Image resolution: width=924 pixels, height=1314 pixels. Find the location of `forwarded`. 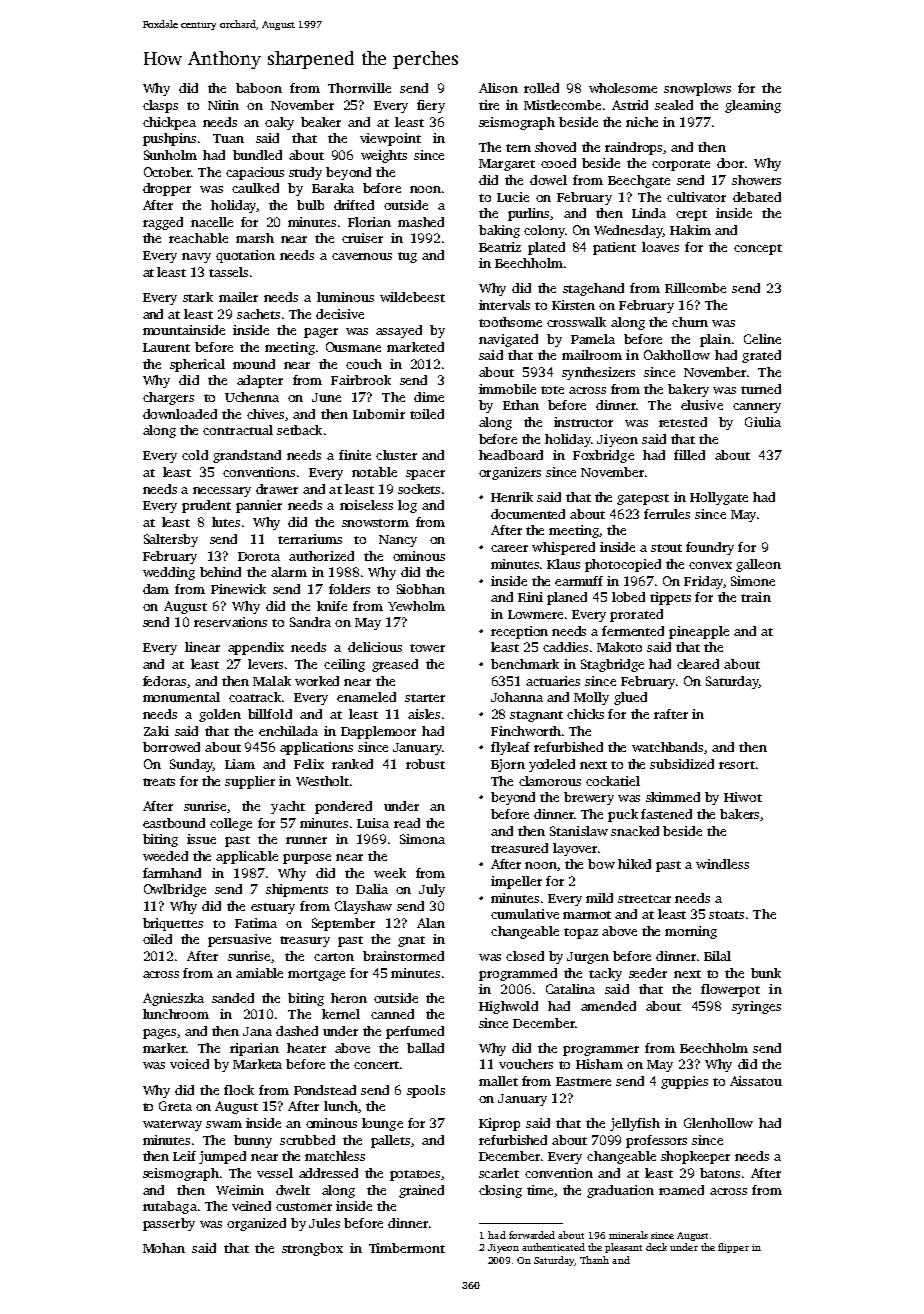

forwarded is located at coordinates (532, 1235).
